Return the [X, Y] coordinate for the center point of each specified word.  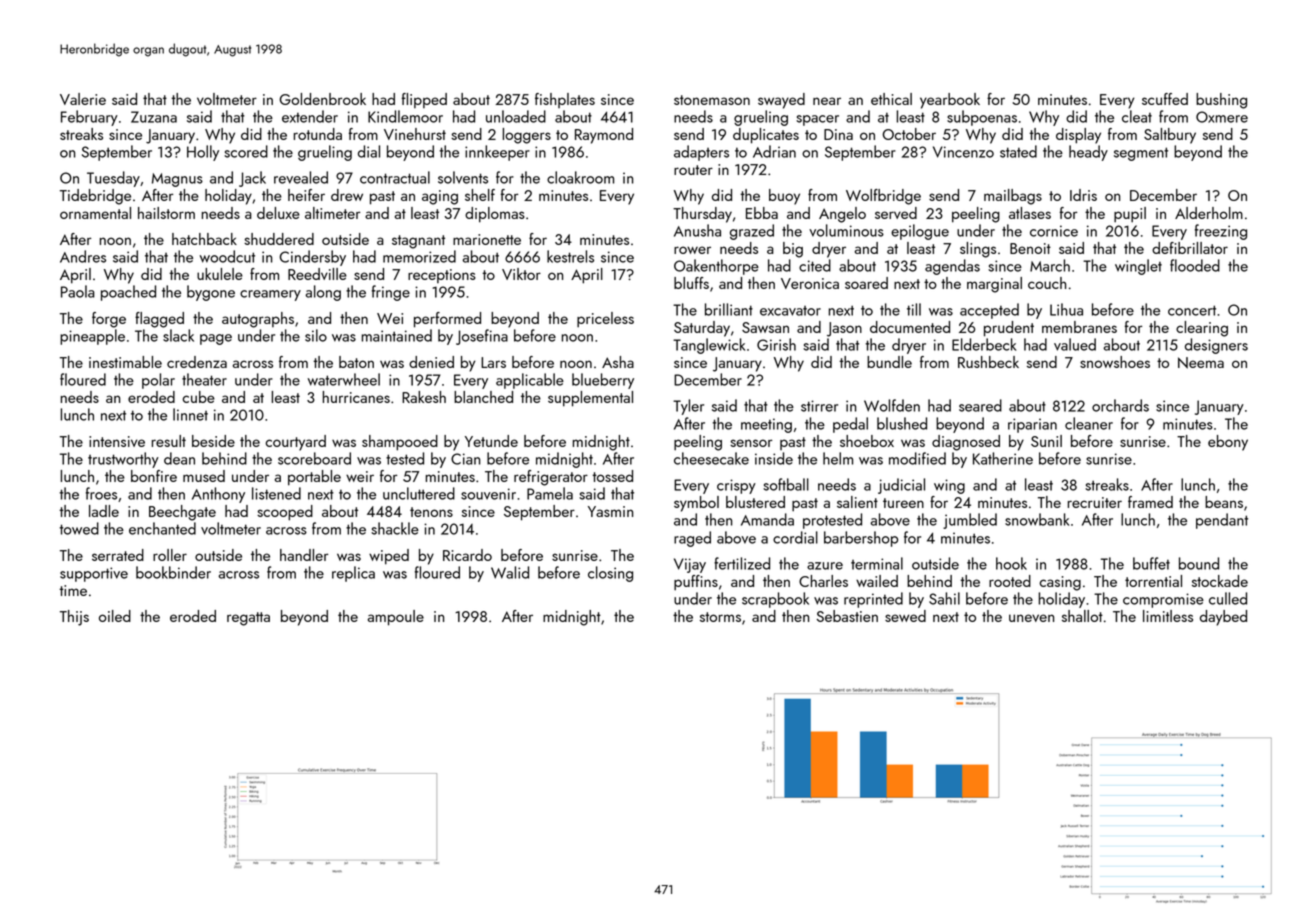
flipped [424, 100]
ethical [891, 99]
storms [720, 617]
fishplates [565, 100]
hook [1011, 563]
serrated [118, 555]
